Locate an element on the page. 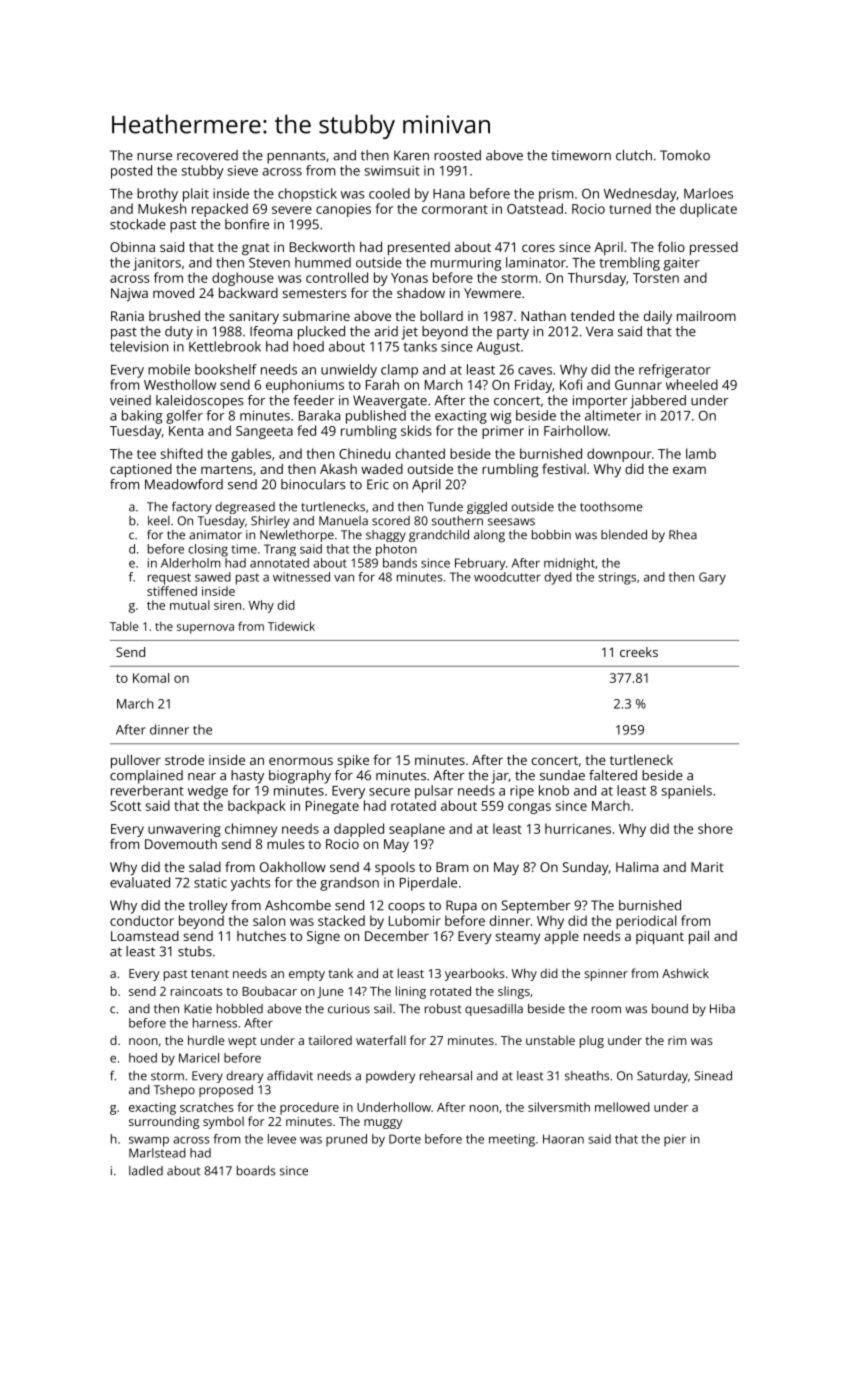  pier is located at coordinates (675, 1140).
